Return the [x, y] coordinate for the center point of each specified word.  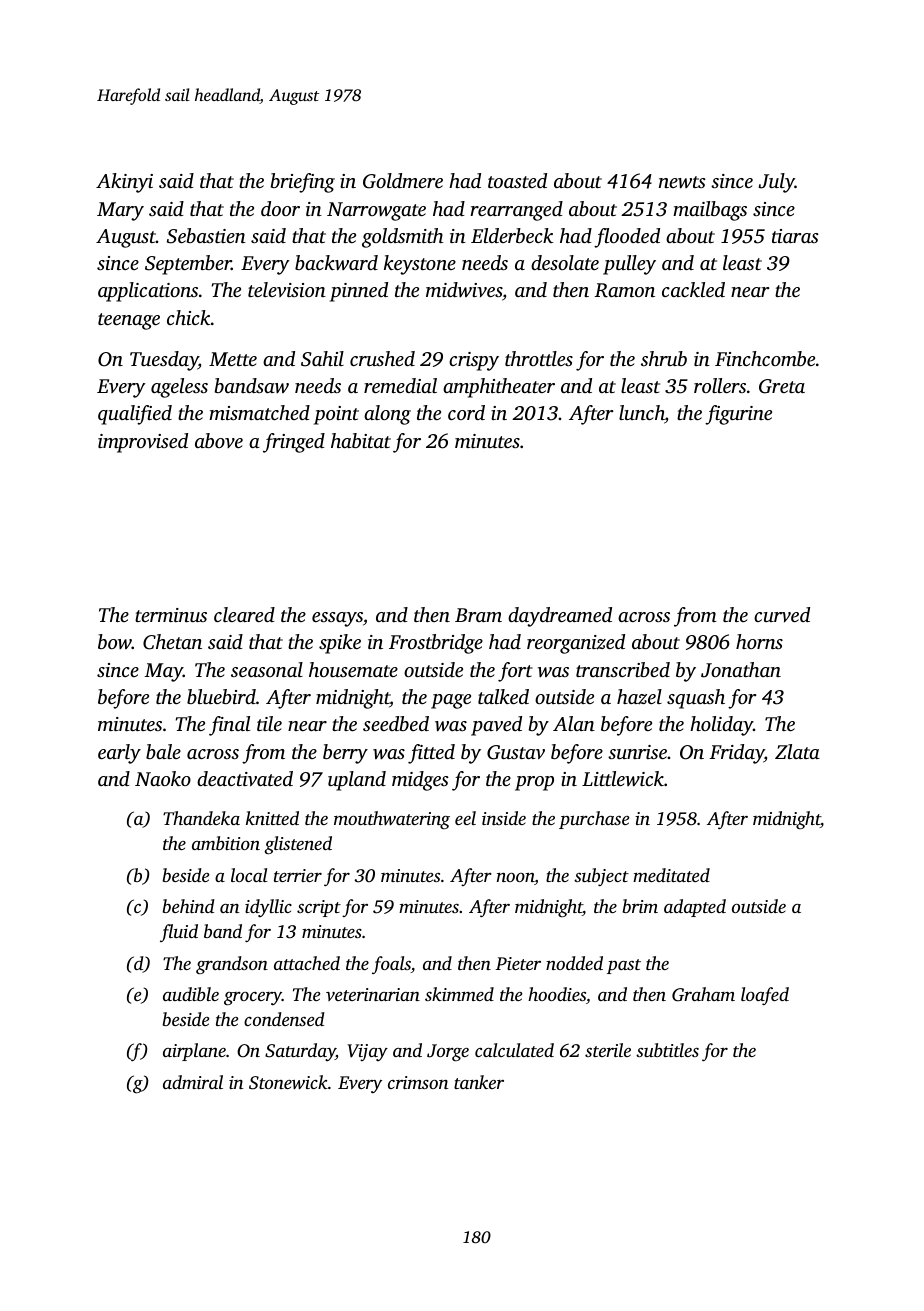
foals [391, 965]
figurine [738, 415]
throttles [539, 358]
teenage [129, 321]
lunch [642, 414]
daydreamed [560, 617]
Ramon [625, 290]
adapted [695, 908]
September [188, 265]
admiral [193, 1082]
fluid [179, 933]
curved [782, 614]
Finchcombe [765, 358]
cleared [244, 614]
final [229, 726]
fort [515, 672]
